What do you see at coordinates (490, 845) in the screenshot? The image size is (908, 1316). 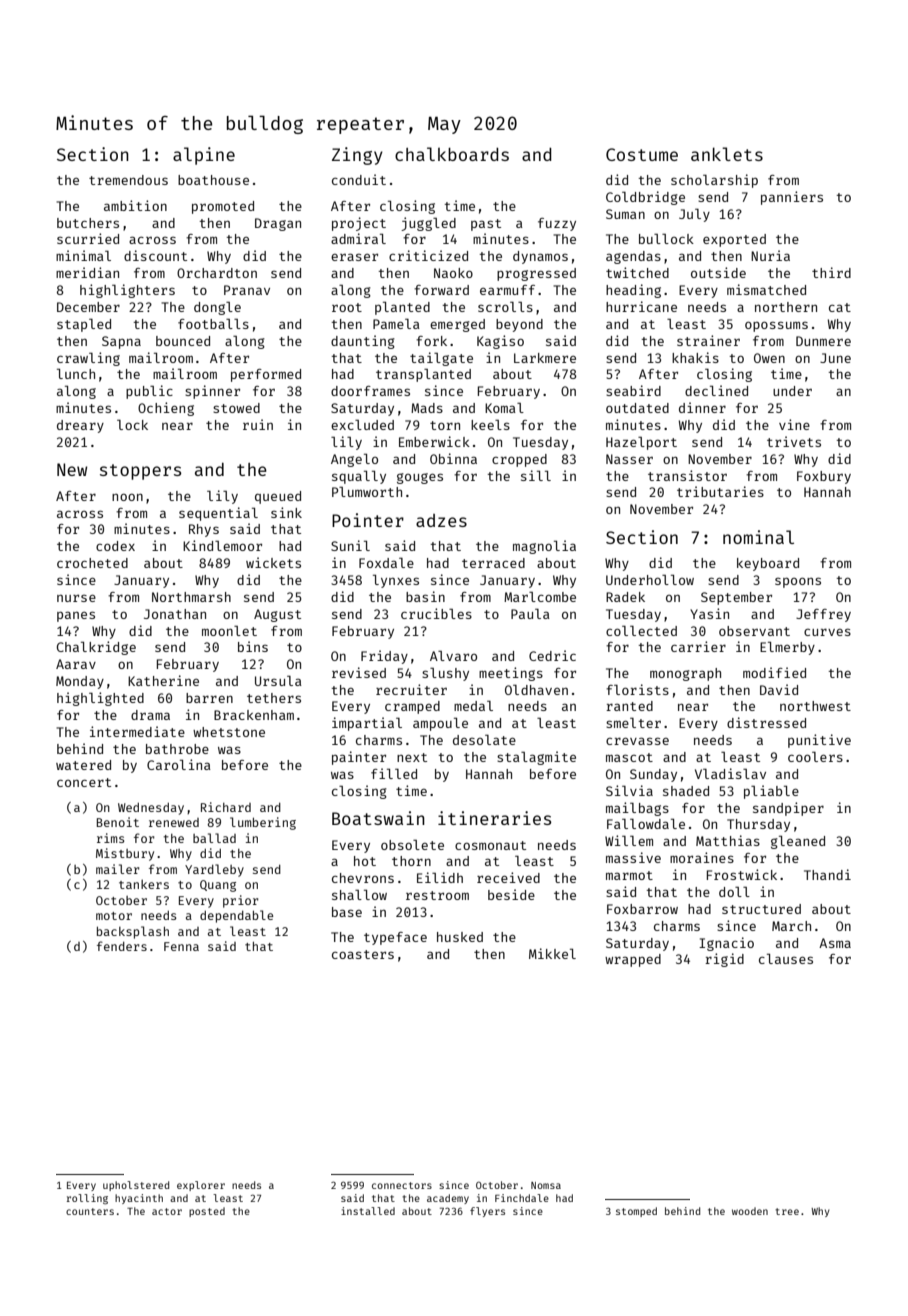 I see `cosmonaut` at bounding box center [490, 845].
